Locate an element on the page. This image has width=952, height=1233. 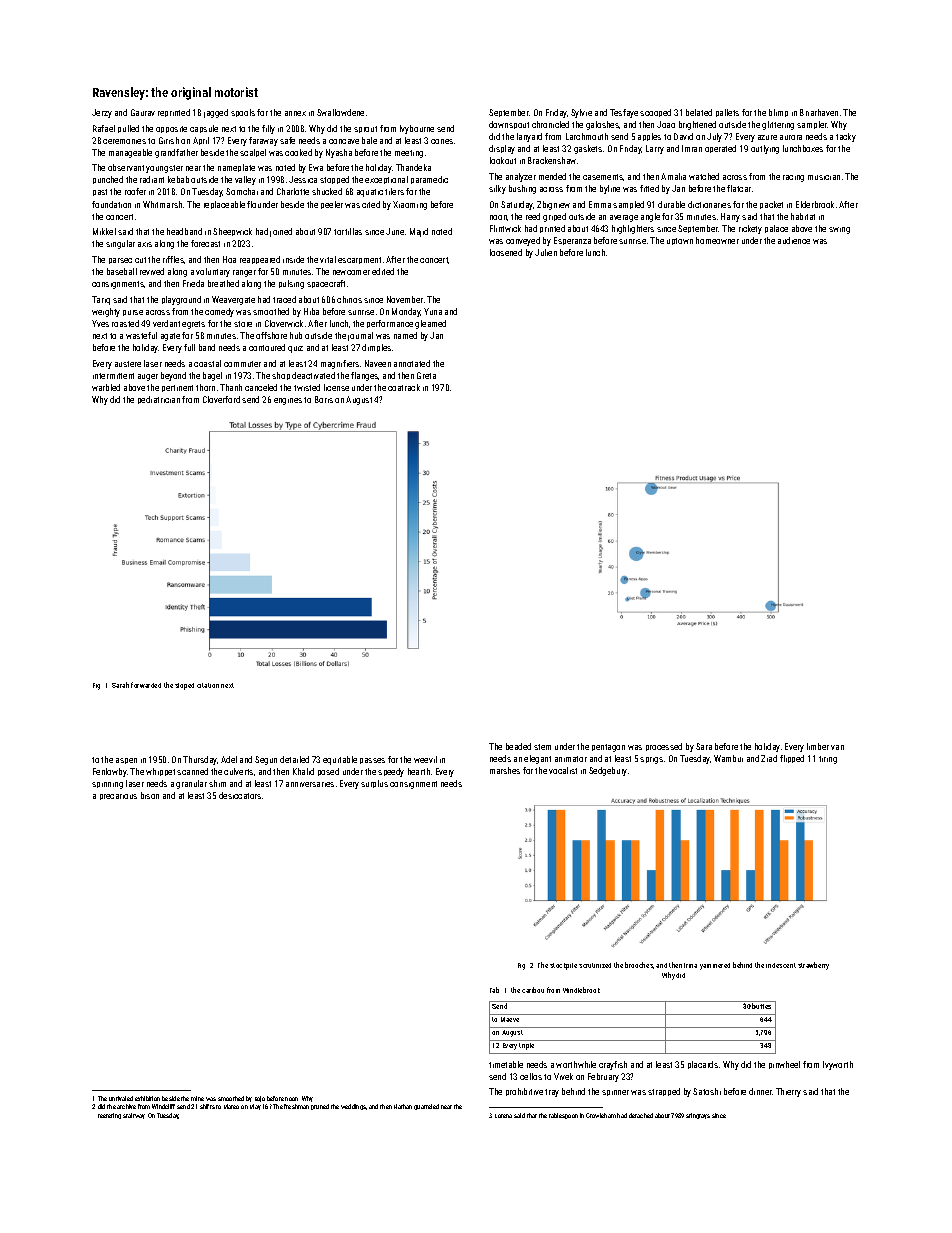
freshman is located at coordinates (296, 1106).
